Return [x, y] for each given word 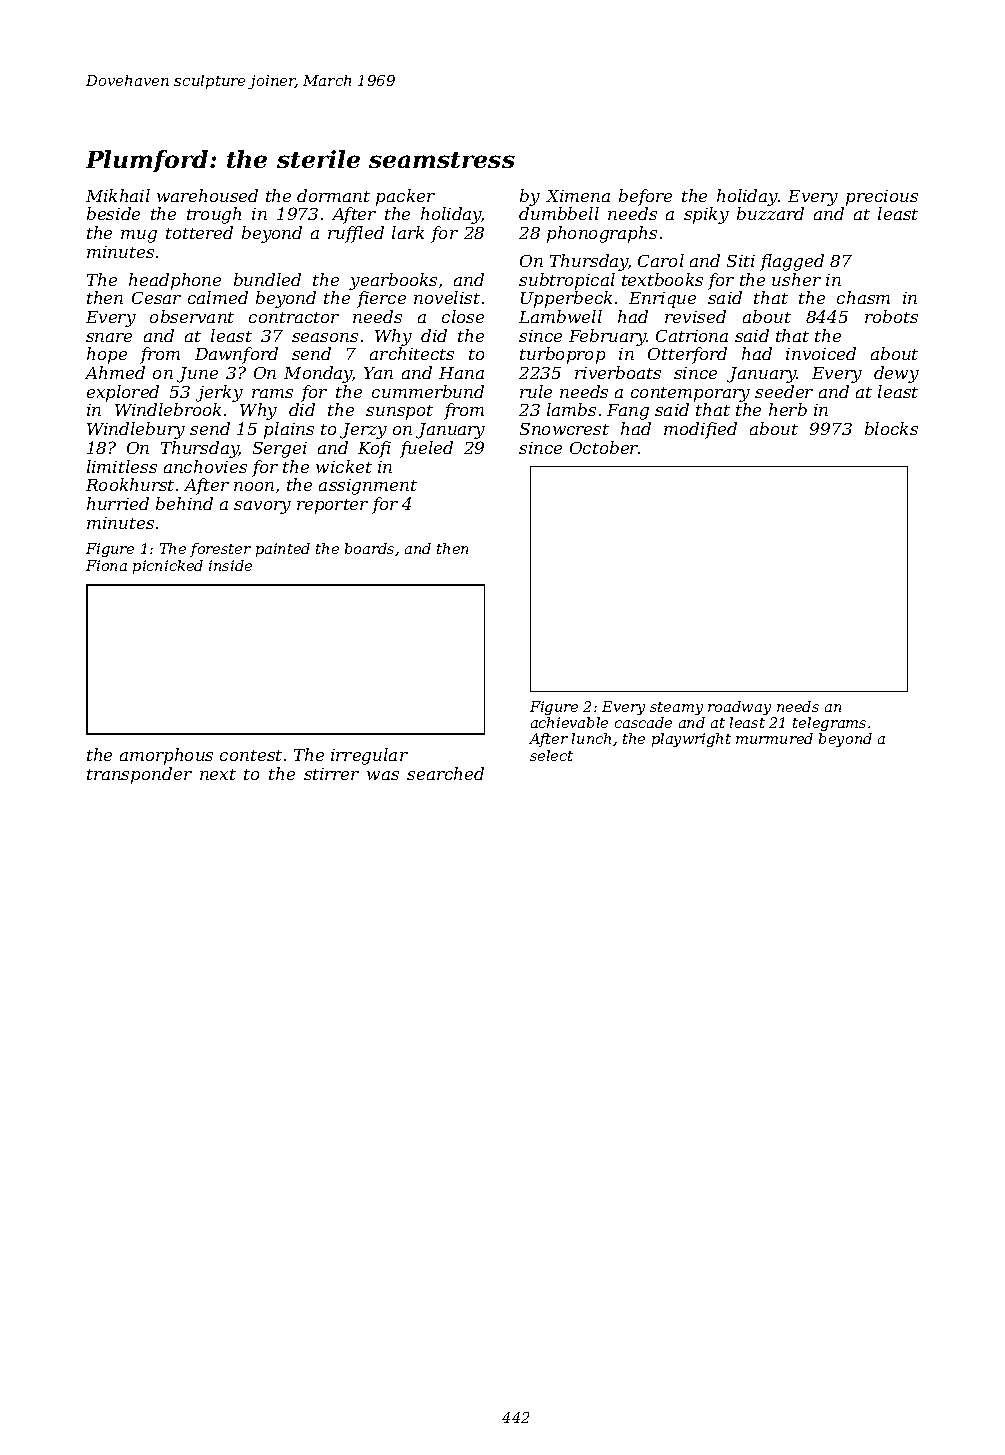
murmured [774, 738]
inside [230, 565]
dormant [333, 195]
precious [882, 198]
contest [251, 755]
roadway [739, 708]
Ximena [578, 196]
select [551, 755]
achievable [569, 722]
